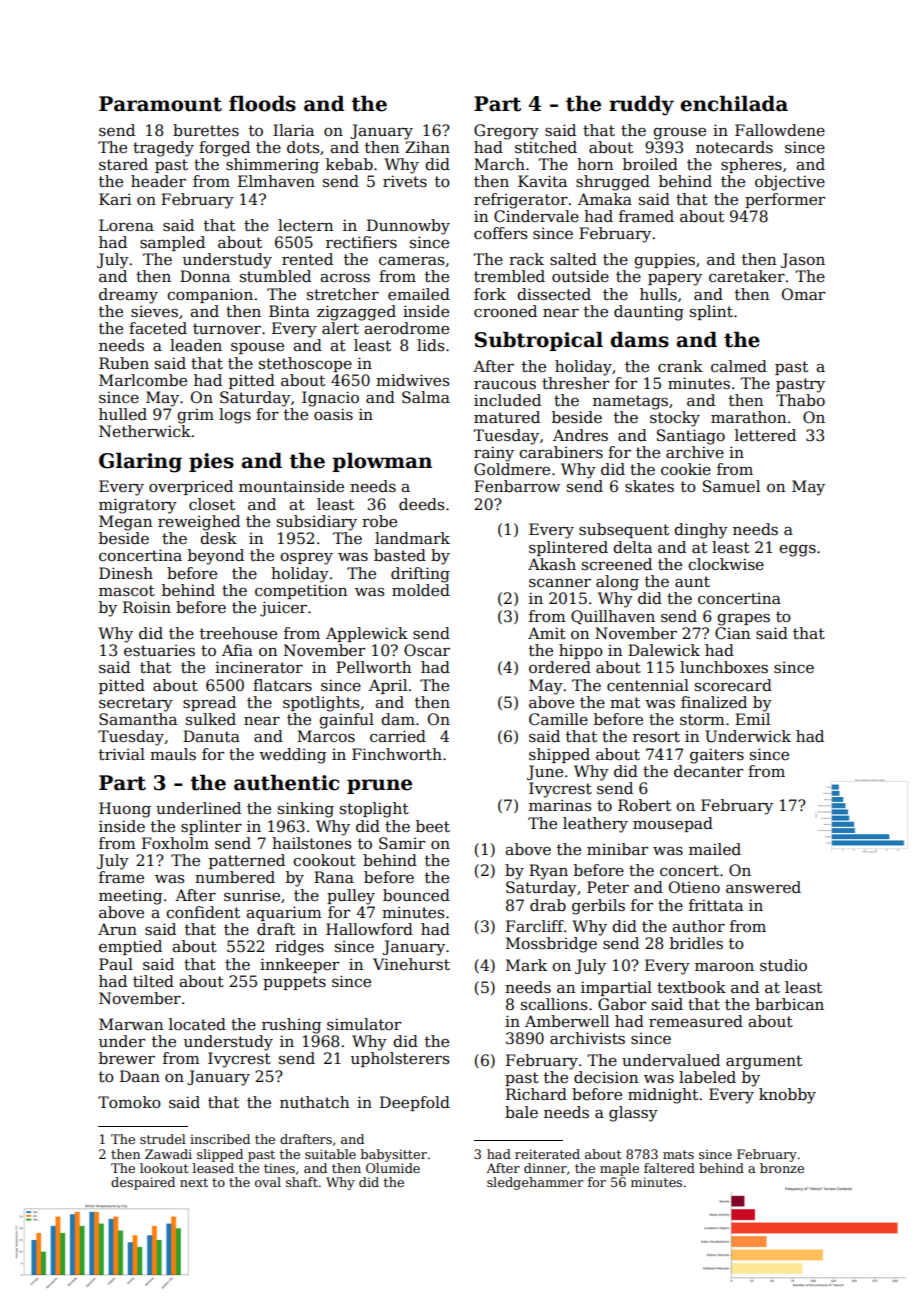  I want to click on scorecard, so click(733, 685).
